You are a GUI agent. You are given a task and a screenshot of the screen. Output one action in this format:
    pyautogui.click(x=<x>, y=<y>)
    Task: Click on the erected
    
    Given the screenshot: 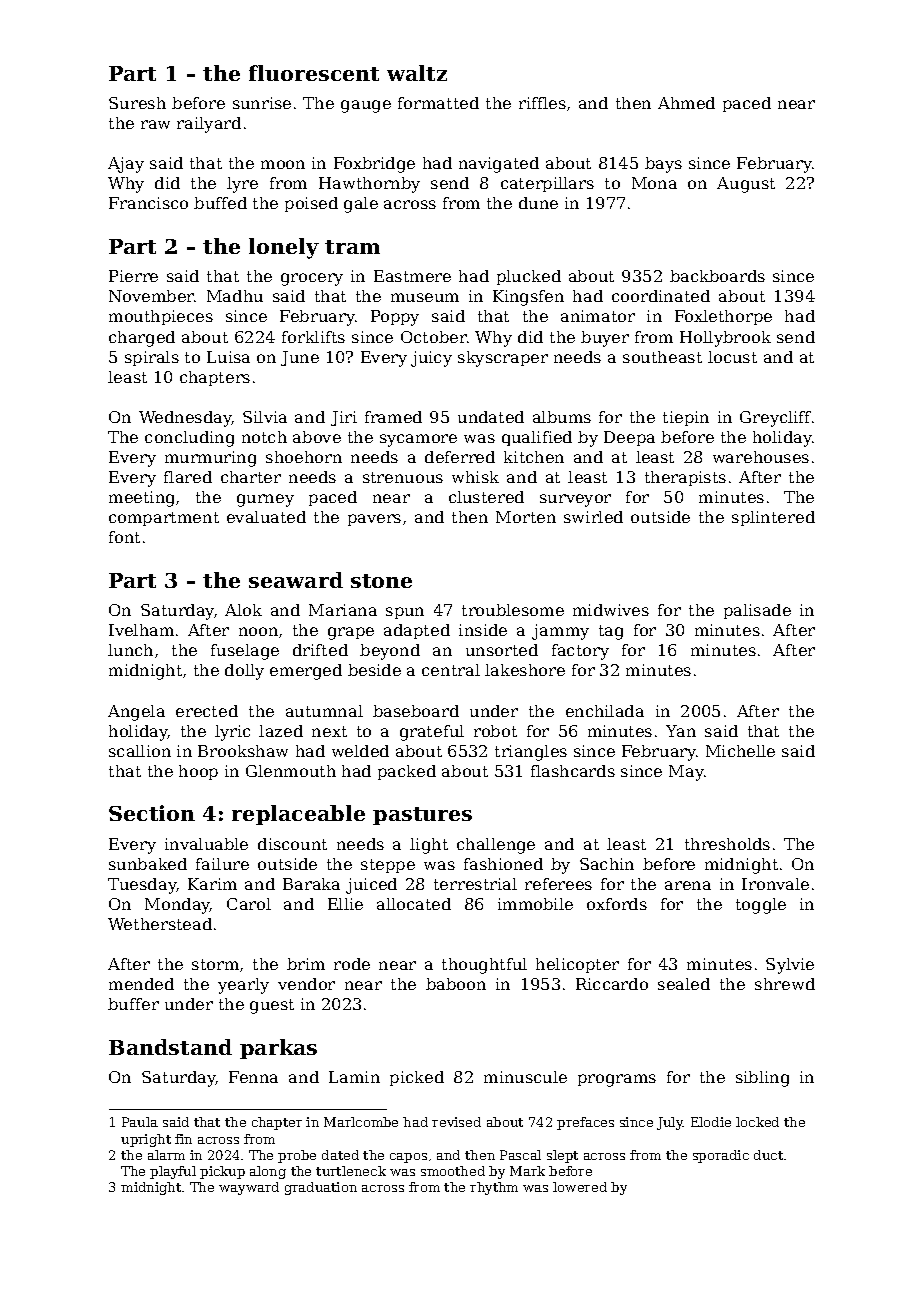 What is the action you would take?
    pyautogui.click(x=207, y=711)
